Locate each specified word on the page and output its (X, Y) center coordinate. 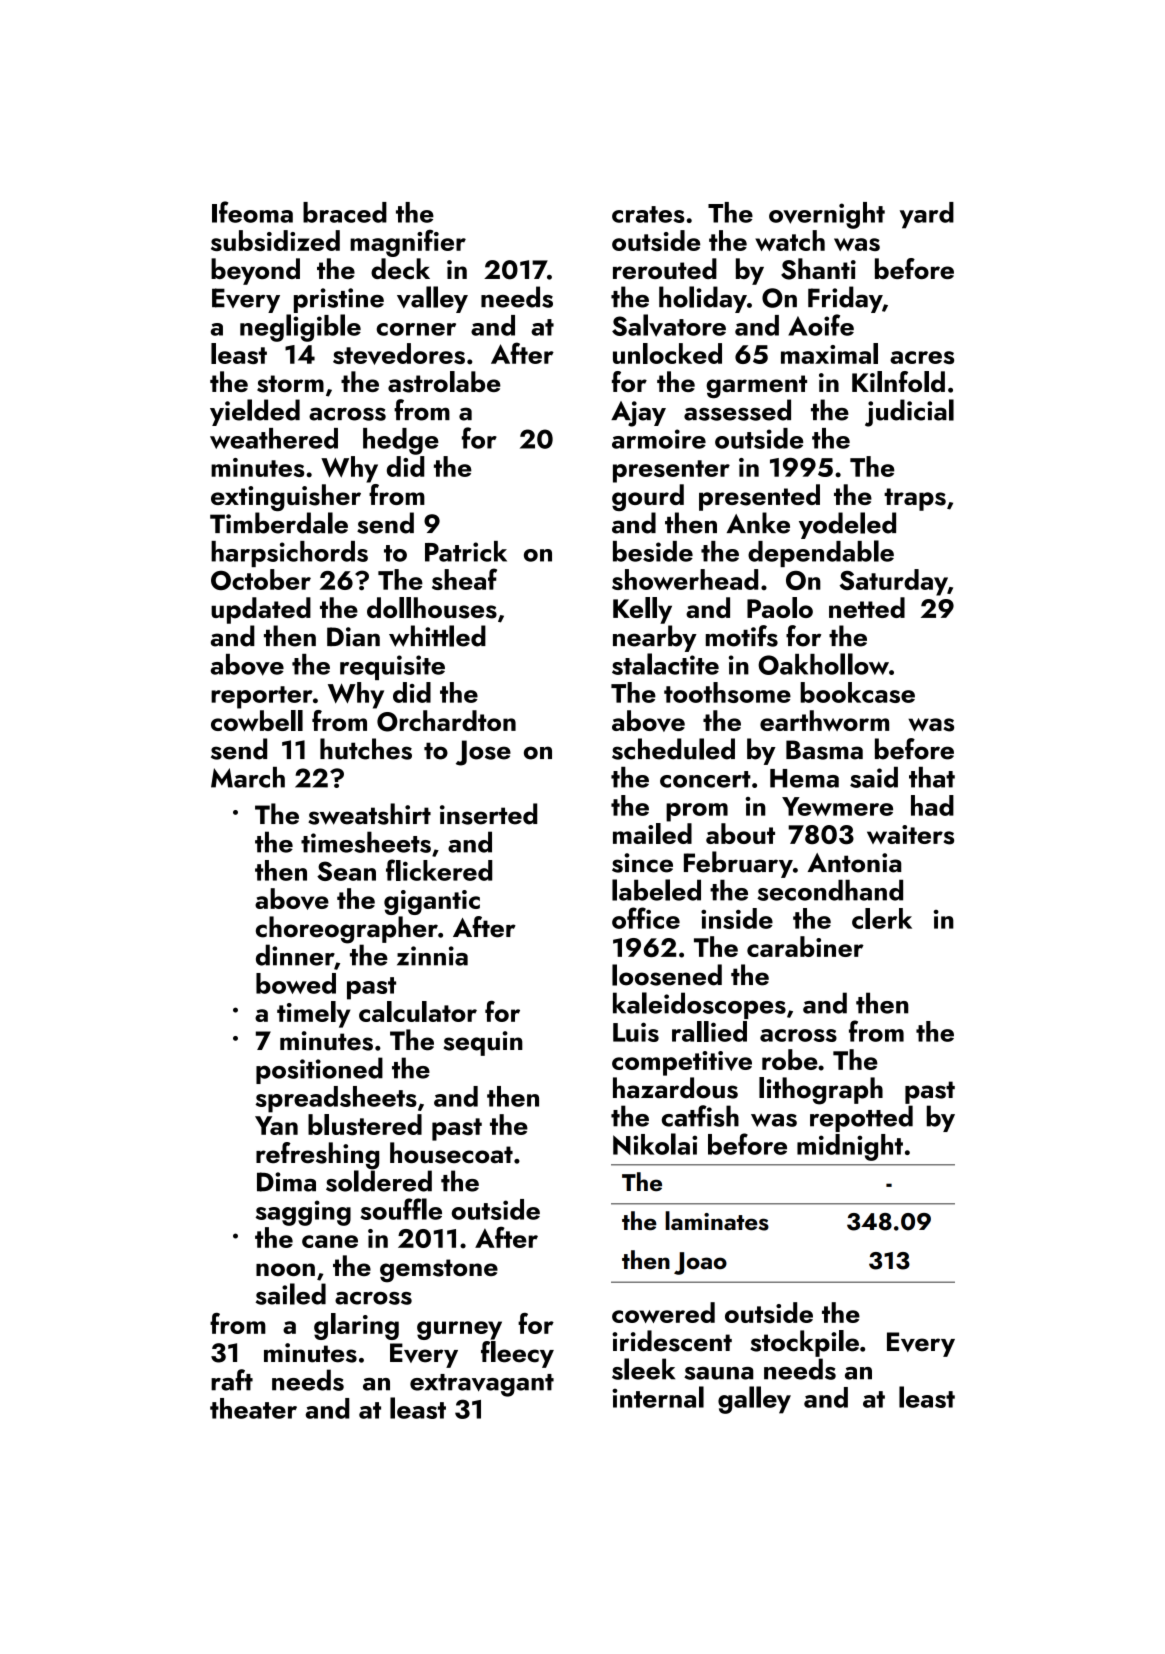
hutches (366, 749)
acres (922, 357)
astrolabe (444, 382)
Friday (845, 299)
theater (253, 1408)
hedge (401, 441)
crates (648, 214)
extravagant (482, 1385)
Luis (636, 1032)
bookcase (858, 692)
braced (345, 212)
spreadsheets (336, 1099)
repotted (861, 1118)
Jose (483, 753)
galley (754, 1400)
